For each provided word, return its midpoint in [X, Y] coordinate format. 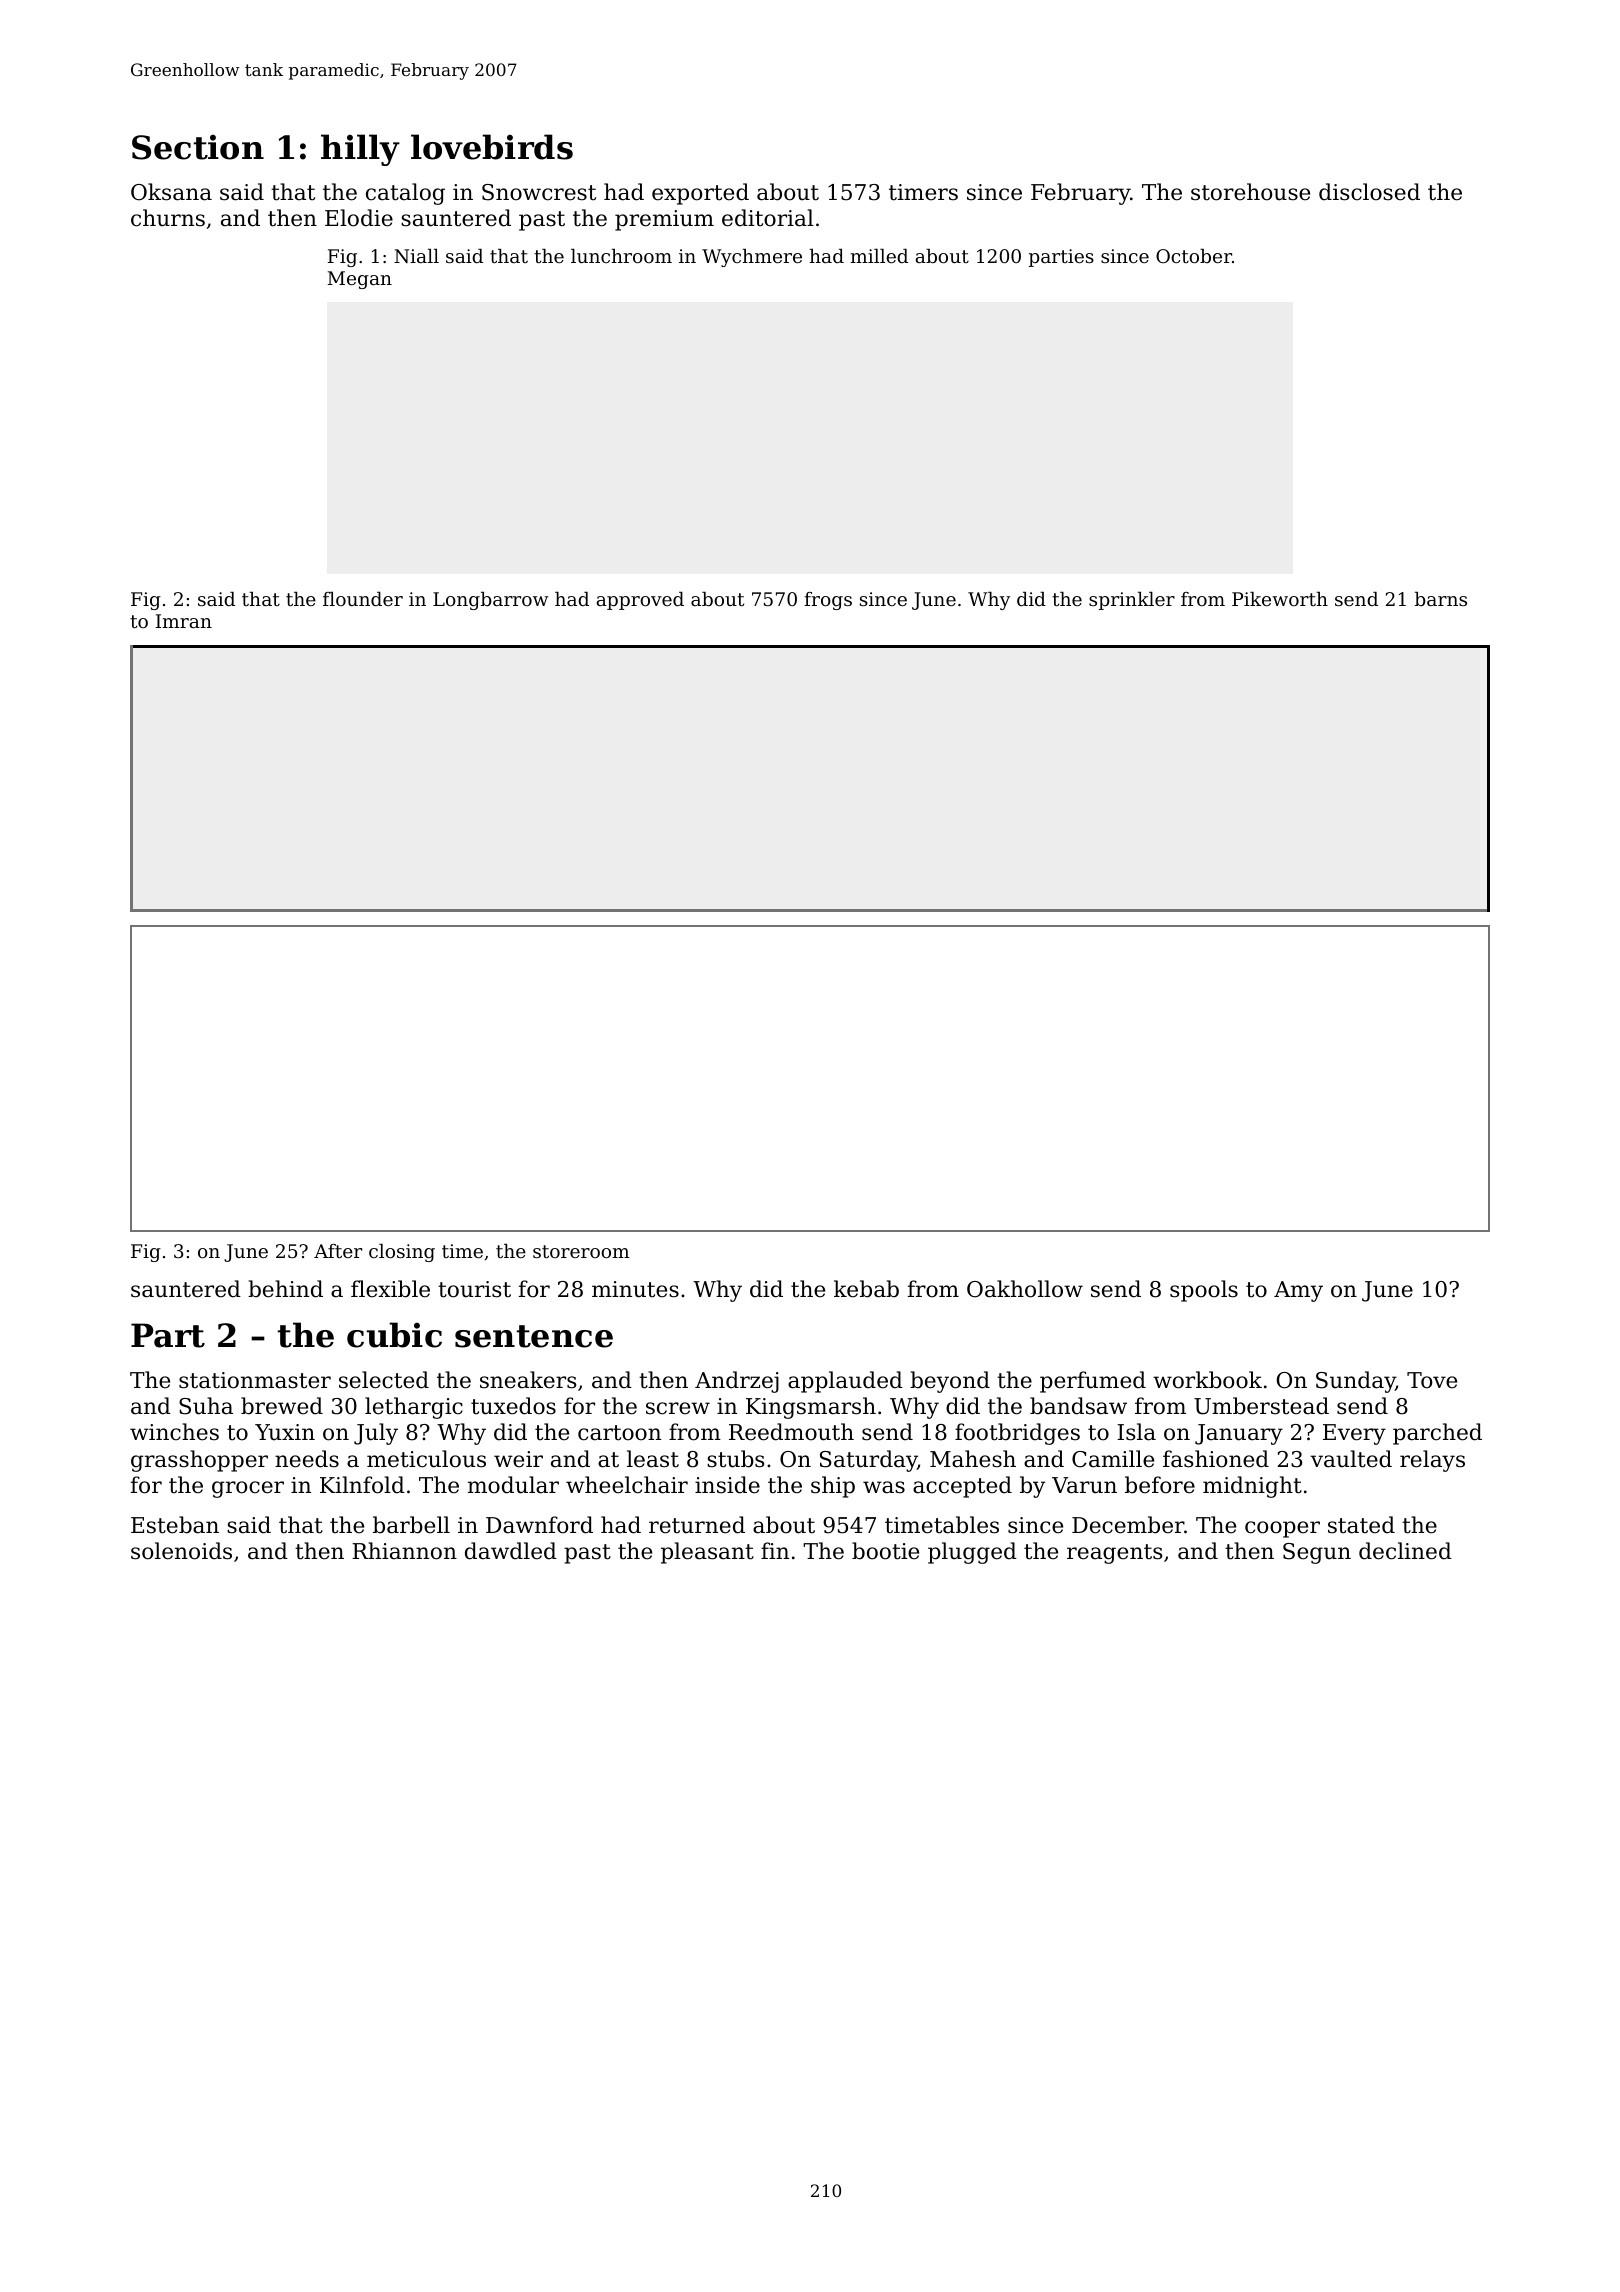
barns [1441, 599]
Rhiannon [404, 1551]
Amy [1298, 1291]
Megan [360, 280]
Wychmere [752, 258]
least [653, 1459]
